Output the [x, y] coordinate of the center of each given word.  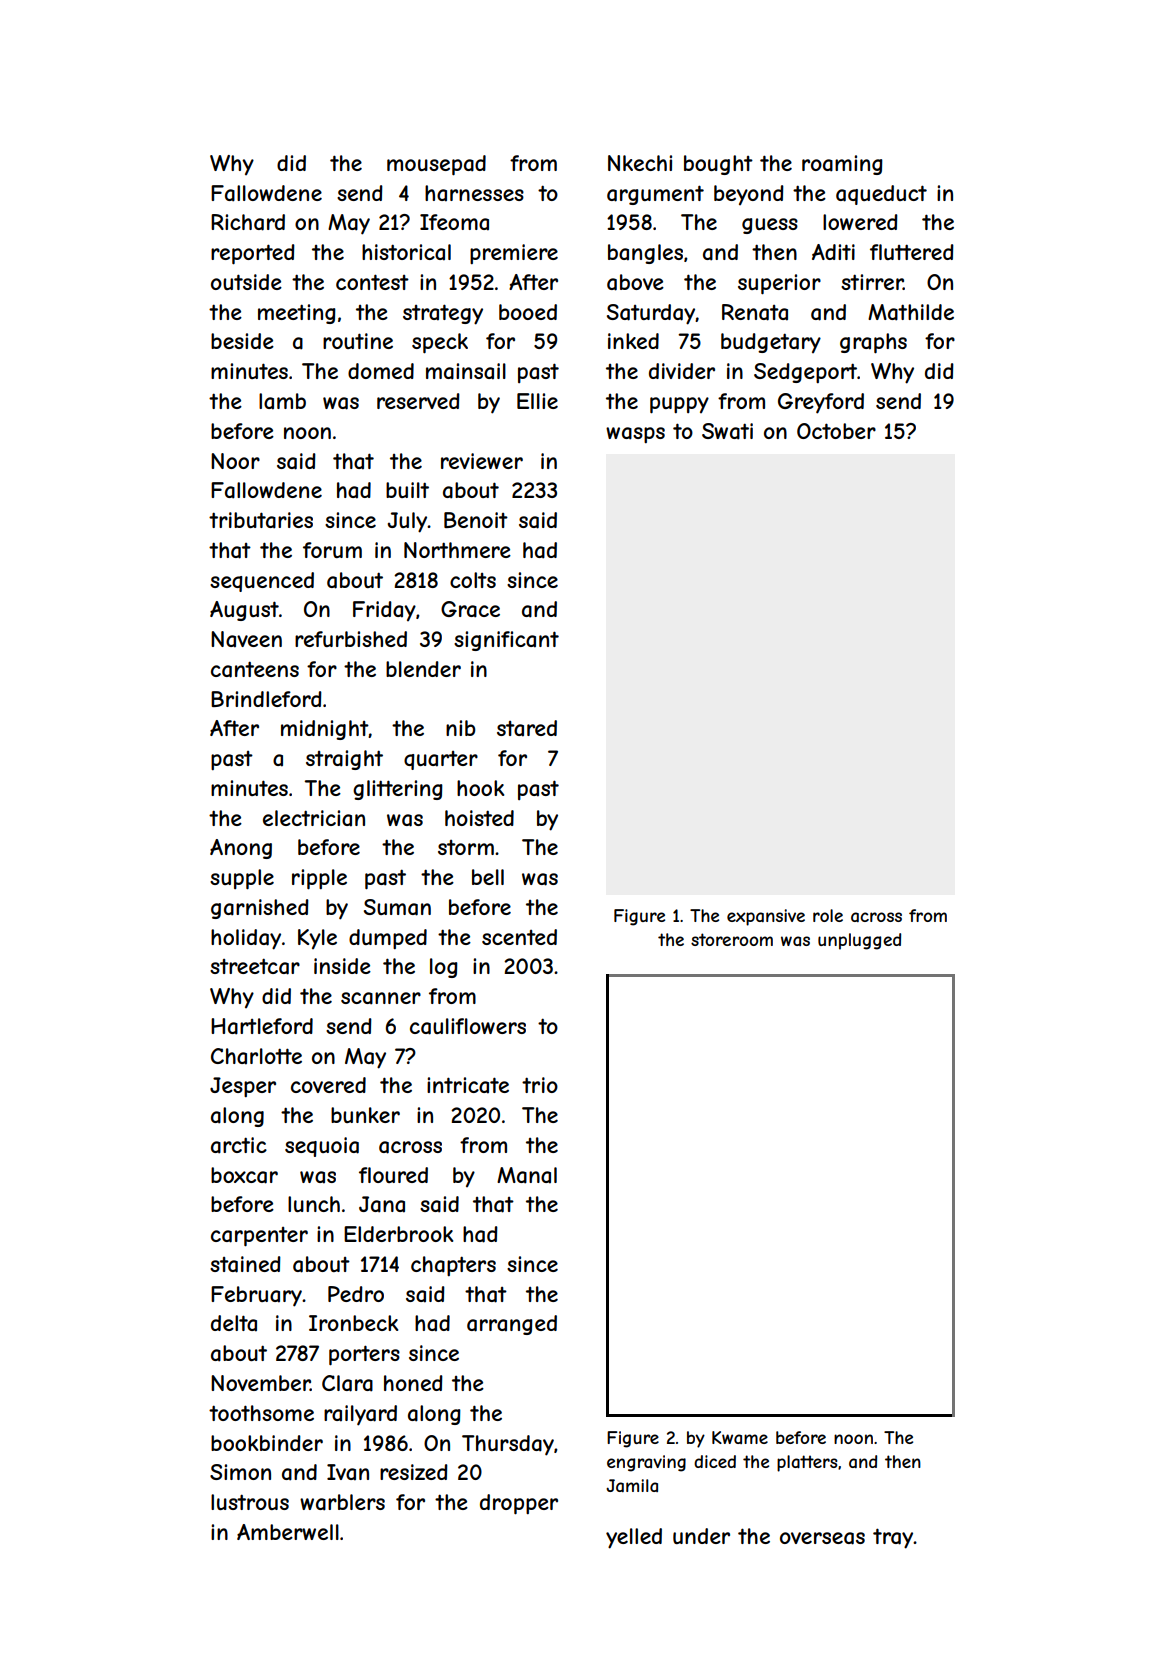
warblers [342, 1502]
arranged [512, 1325]
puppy [679, 405]
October [836, 431]
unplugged [859, 941]
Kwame [740, 1437]
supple [242, 879]
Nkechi [640, 163]
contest [372, 282]
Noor [235, 461]
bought [718, 165]
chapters [453, 1266]
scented [519, 937]
